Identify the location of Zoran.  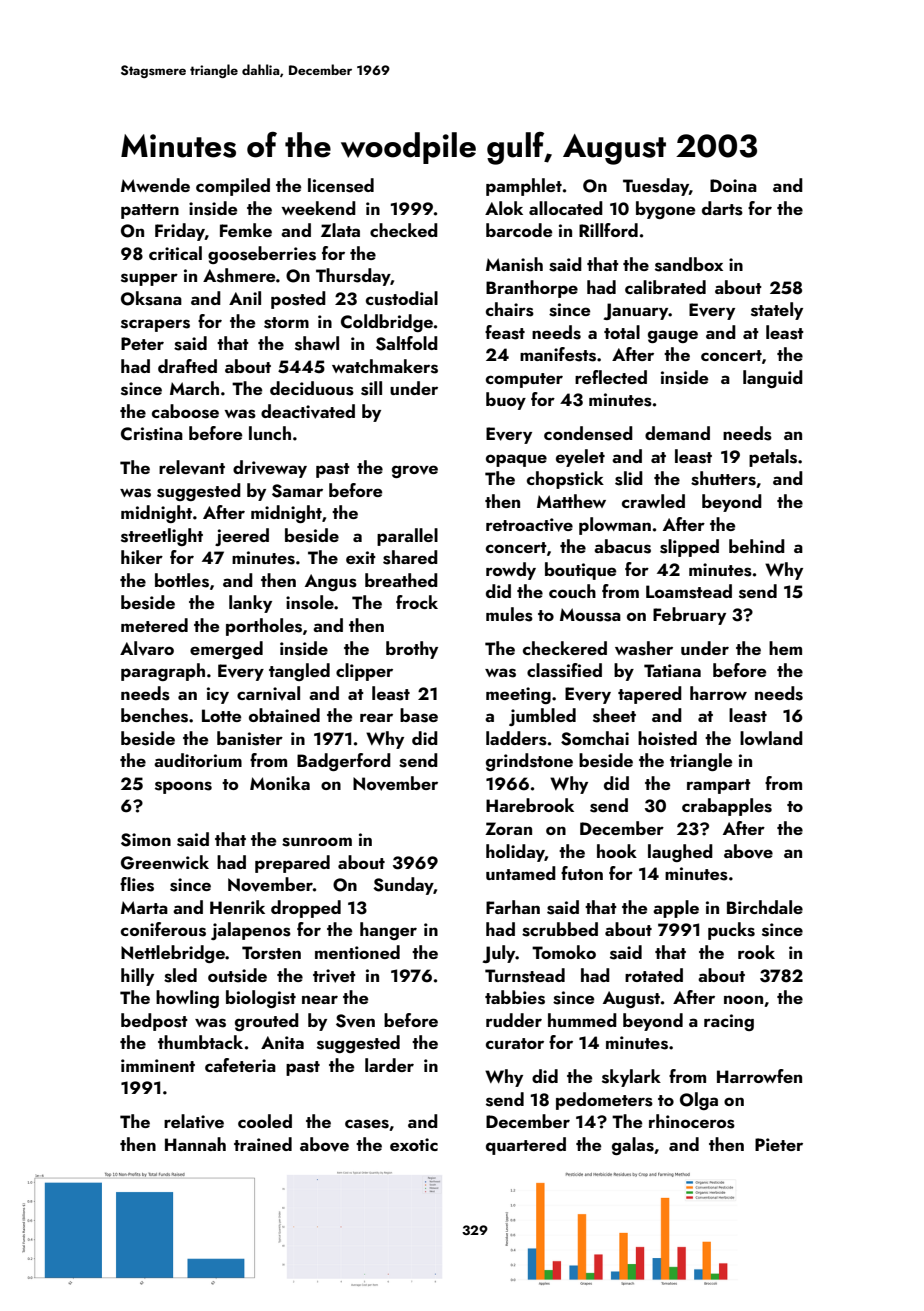
(508, 828).
